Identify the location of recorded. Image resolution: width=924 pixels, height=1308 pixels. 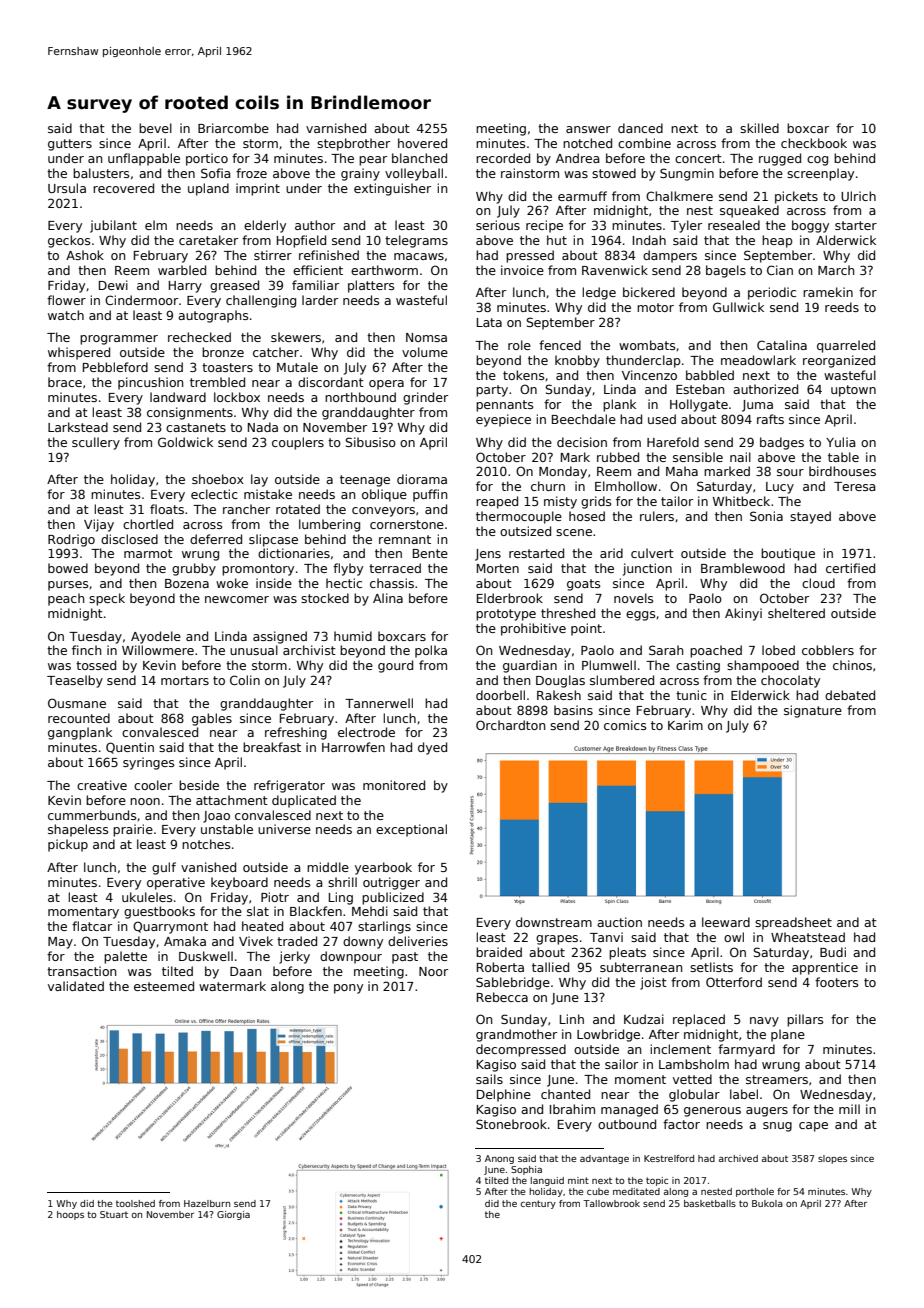
(503, 158).
